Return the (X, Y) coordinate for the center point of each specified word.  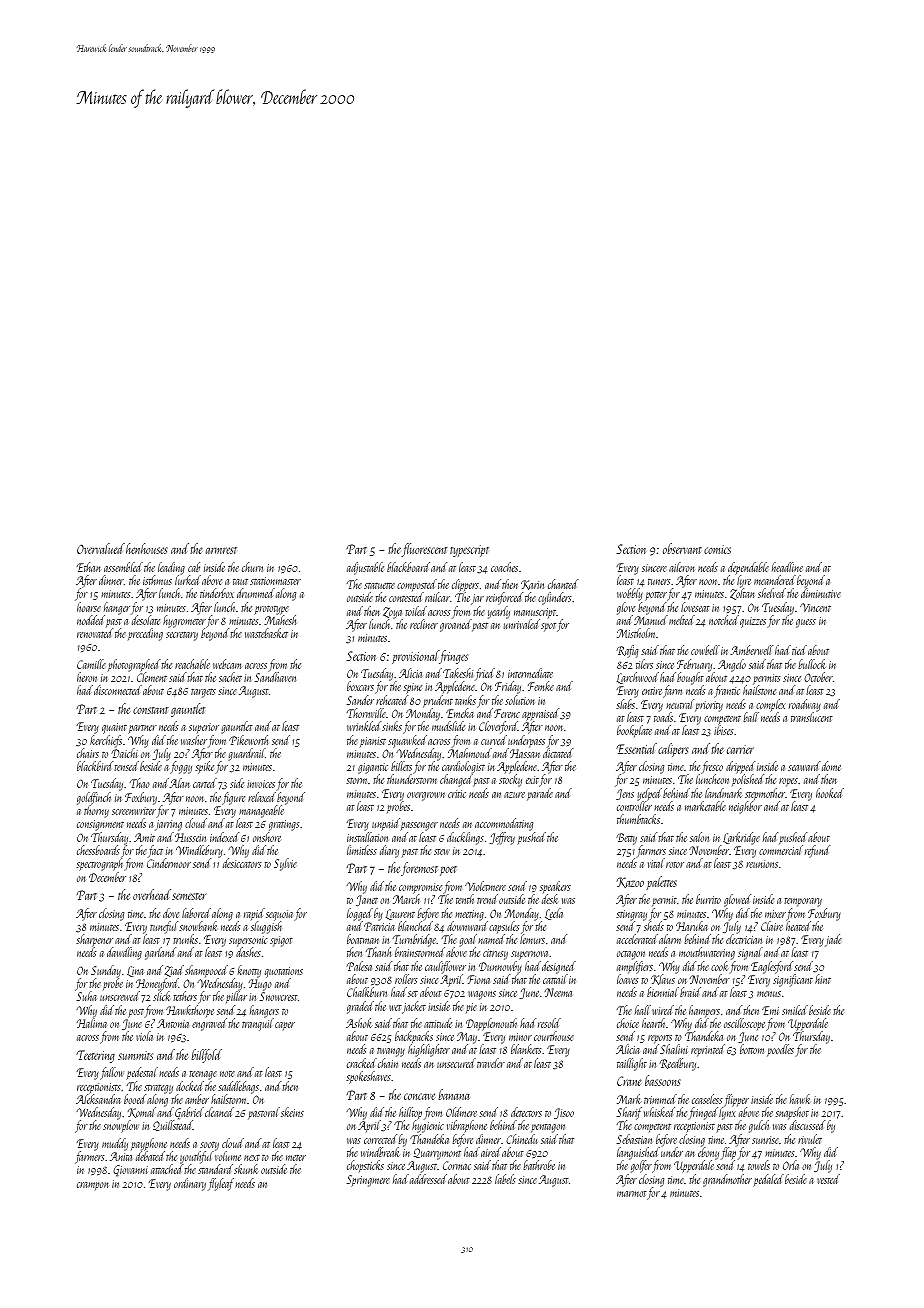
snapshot (792, 1114)
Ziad (174, 971)
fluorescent (425, 550)
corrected (380, 1139)
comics (717, 549)
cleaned (219, 1112)
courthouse (554, 1036)
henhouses (147, 548)
